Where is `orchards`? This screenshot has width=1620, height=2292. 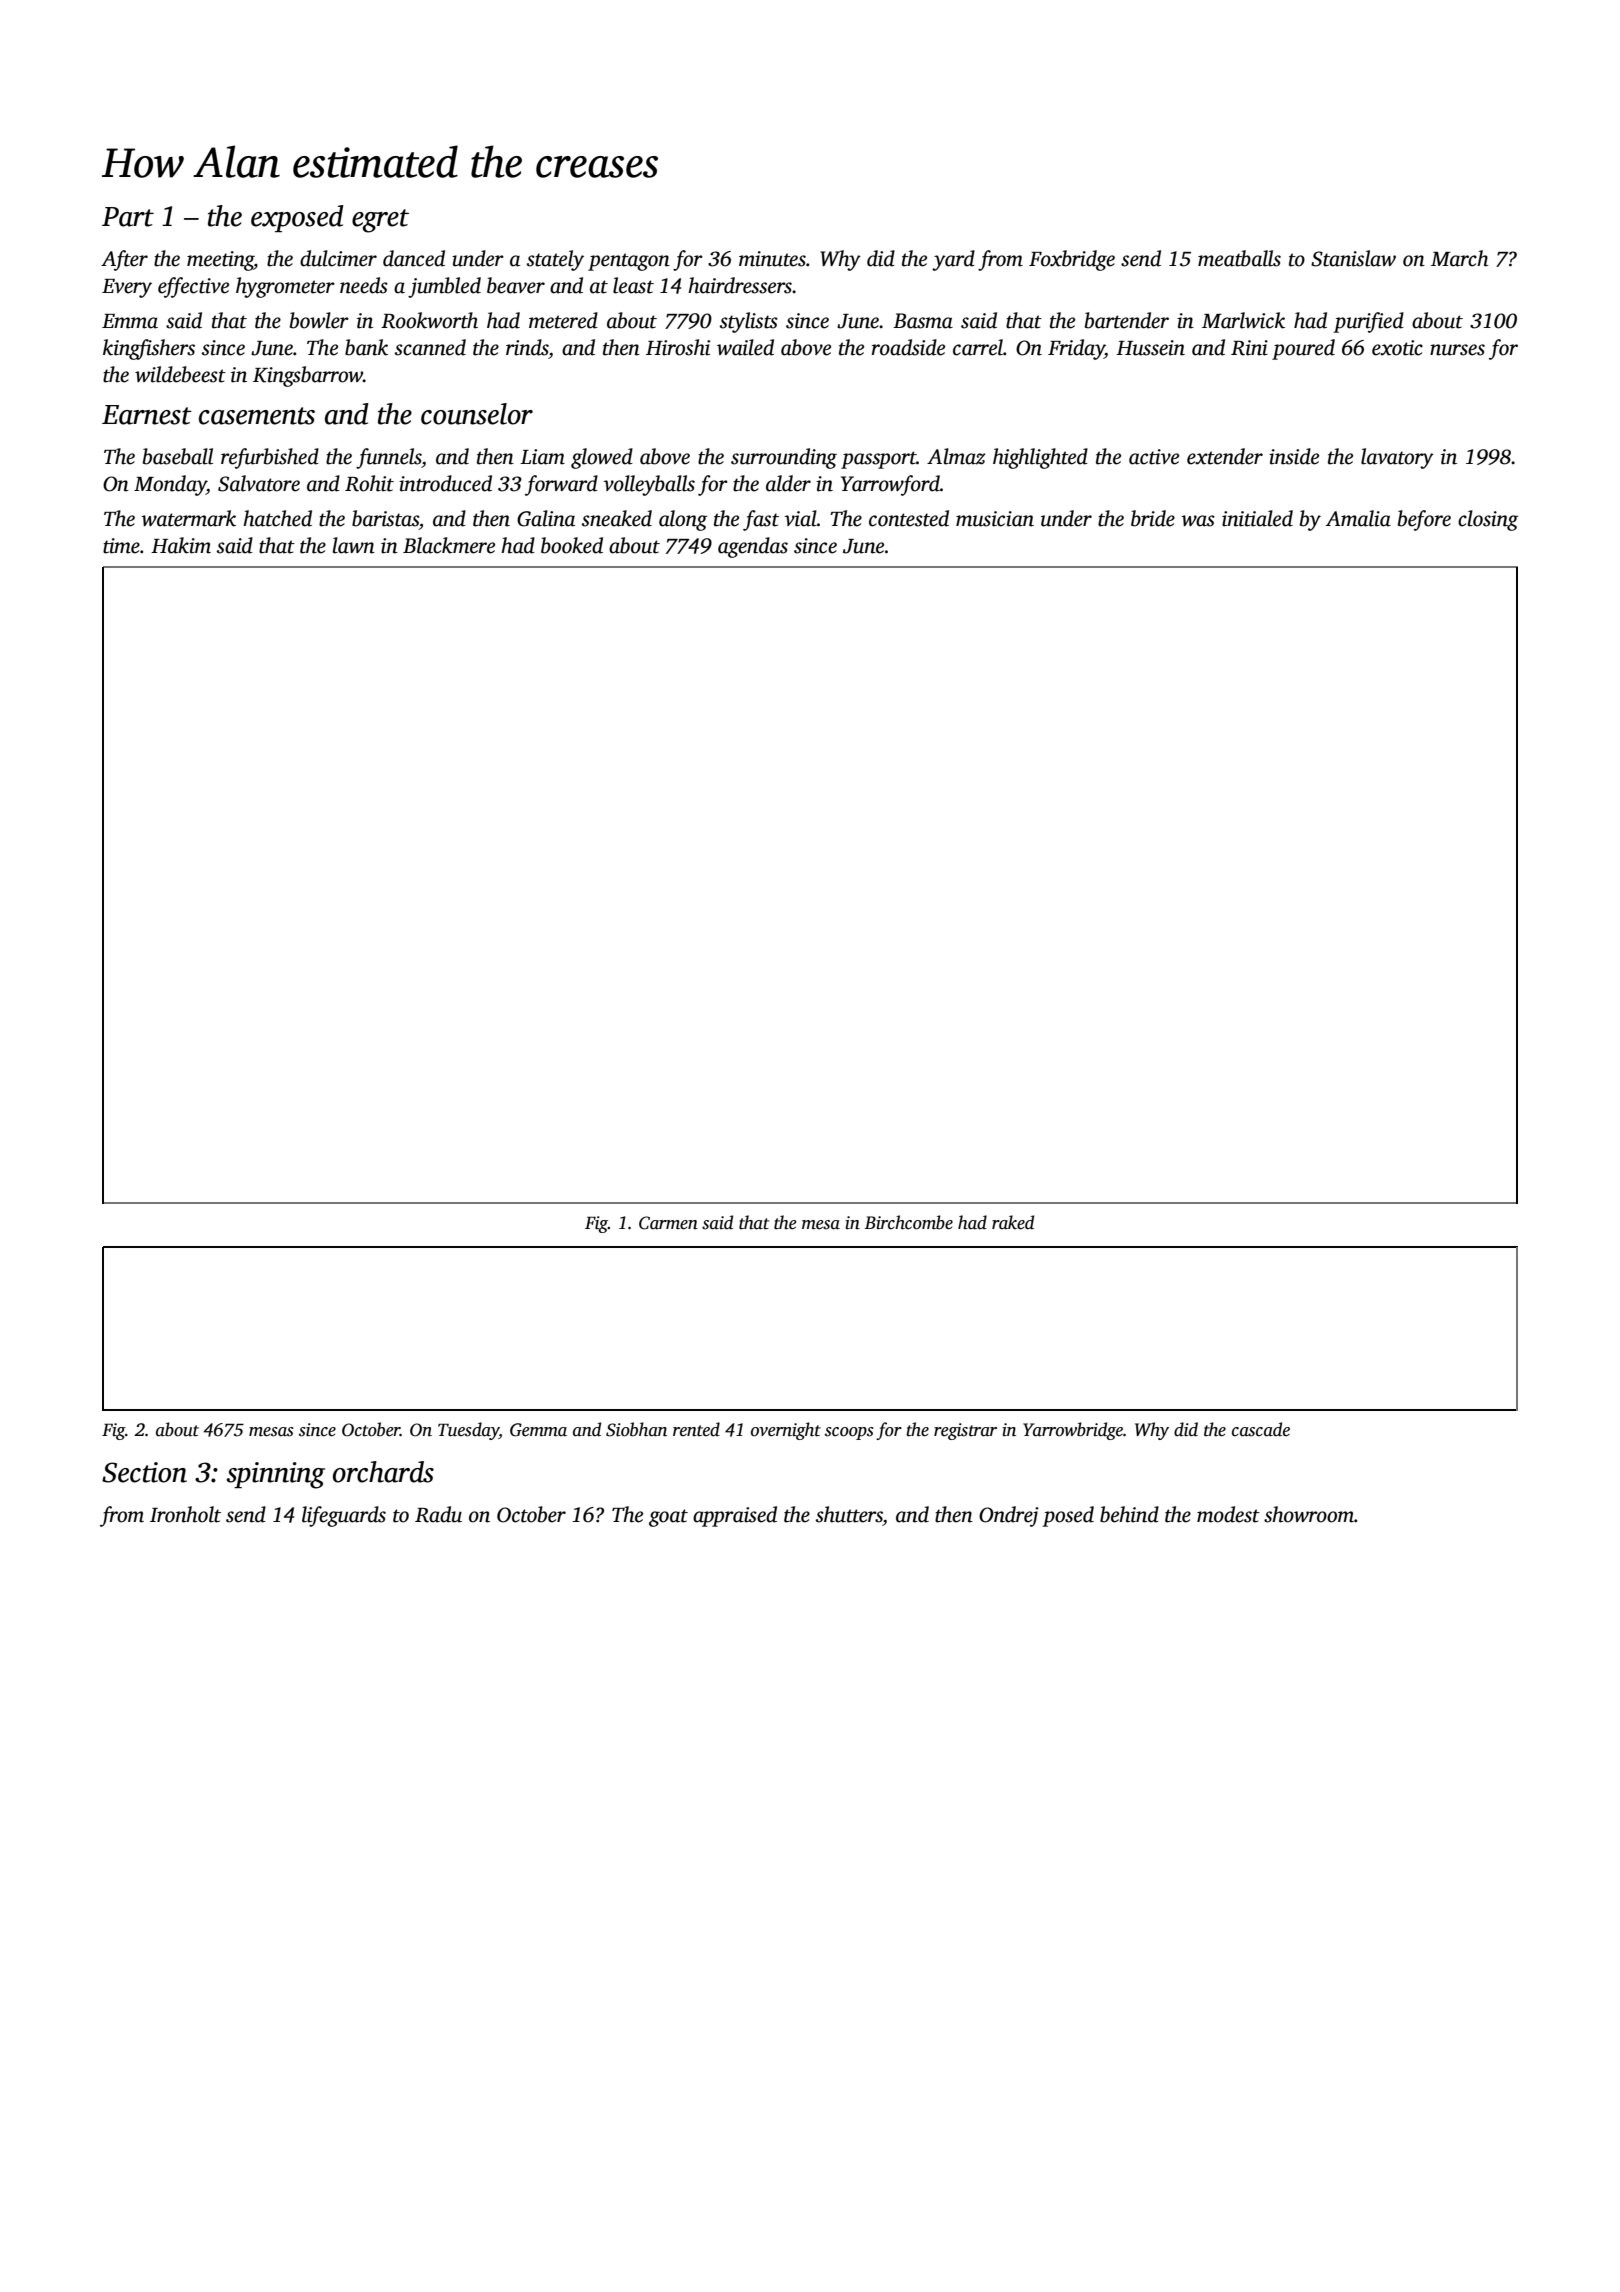 orchards is located at coordinates (383, 1472).
